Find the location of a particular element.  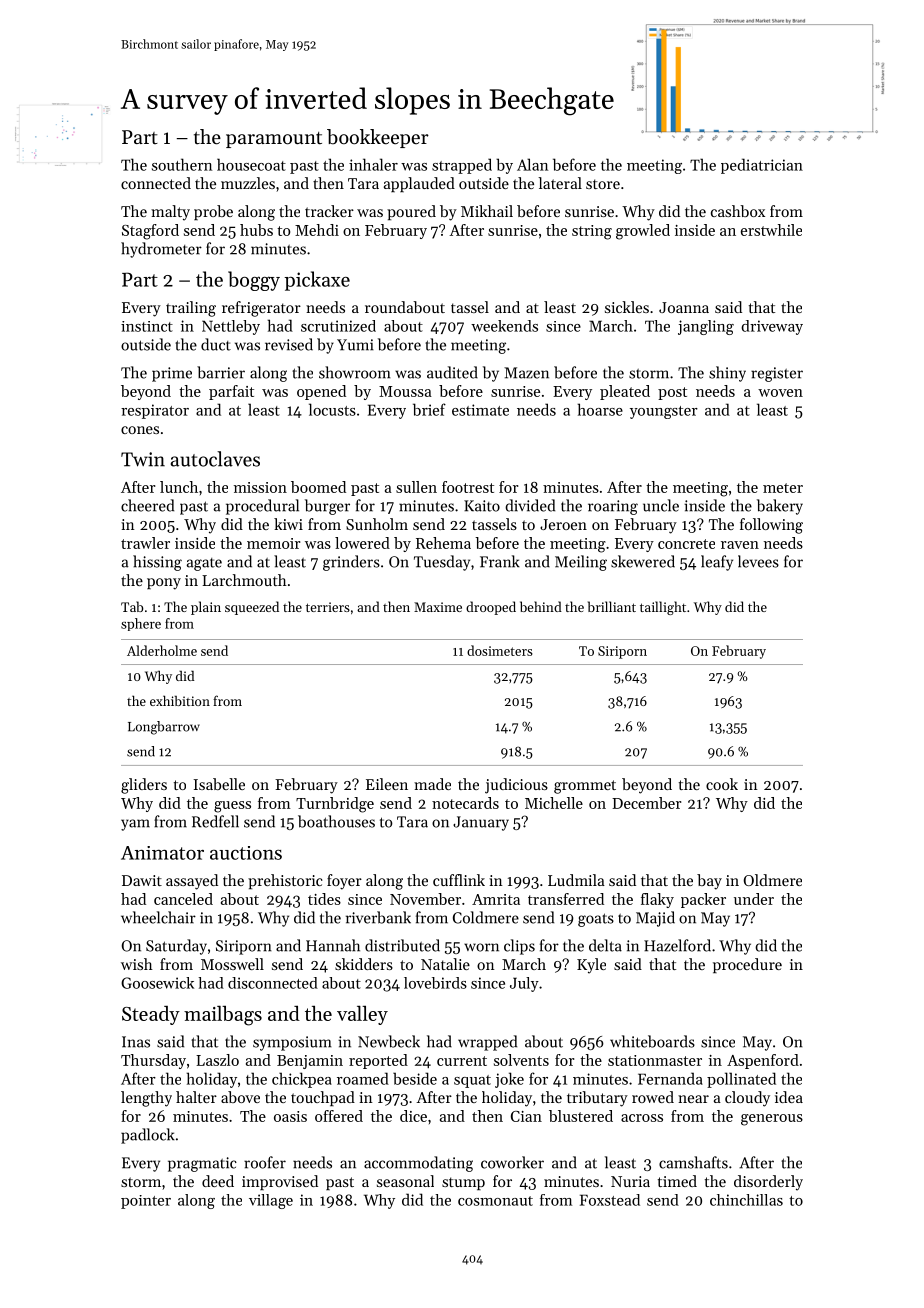

revised is located at coordinates (289, 344).
